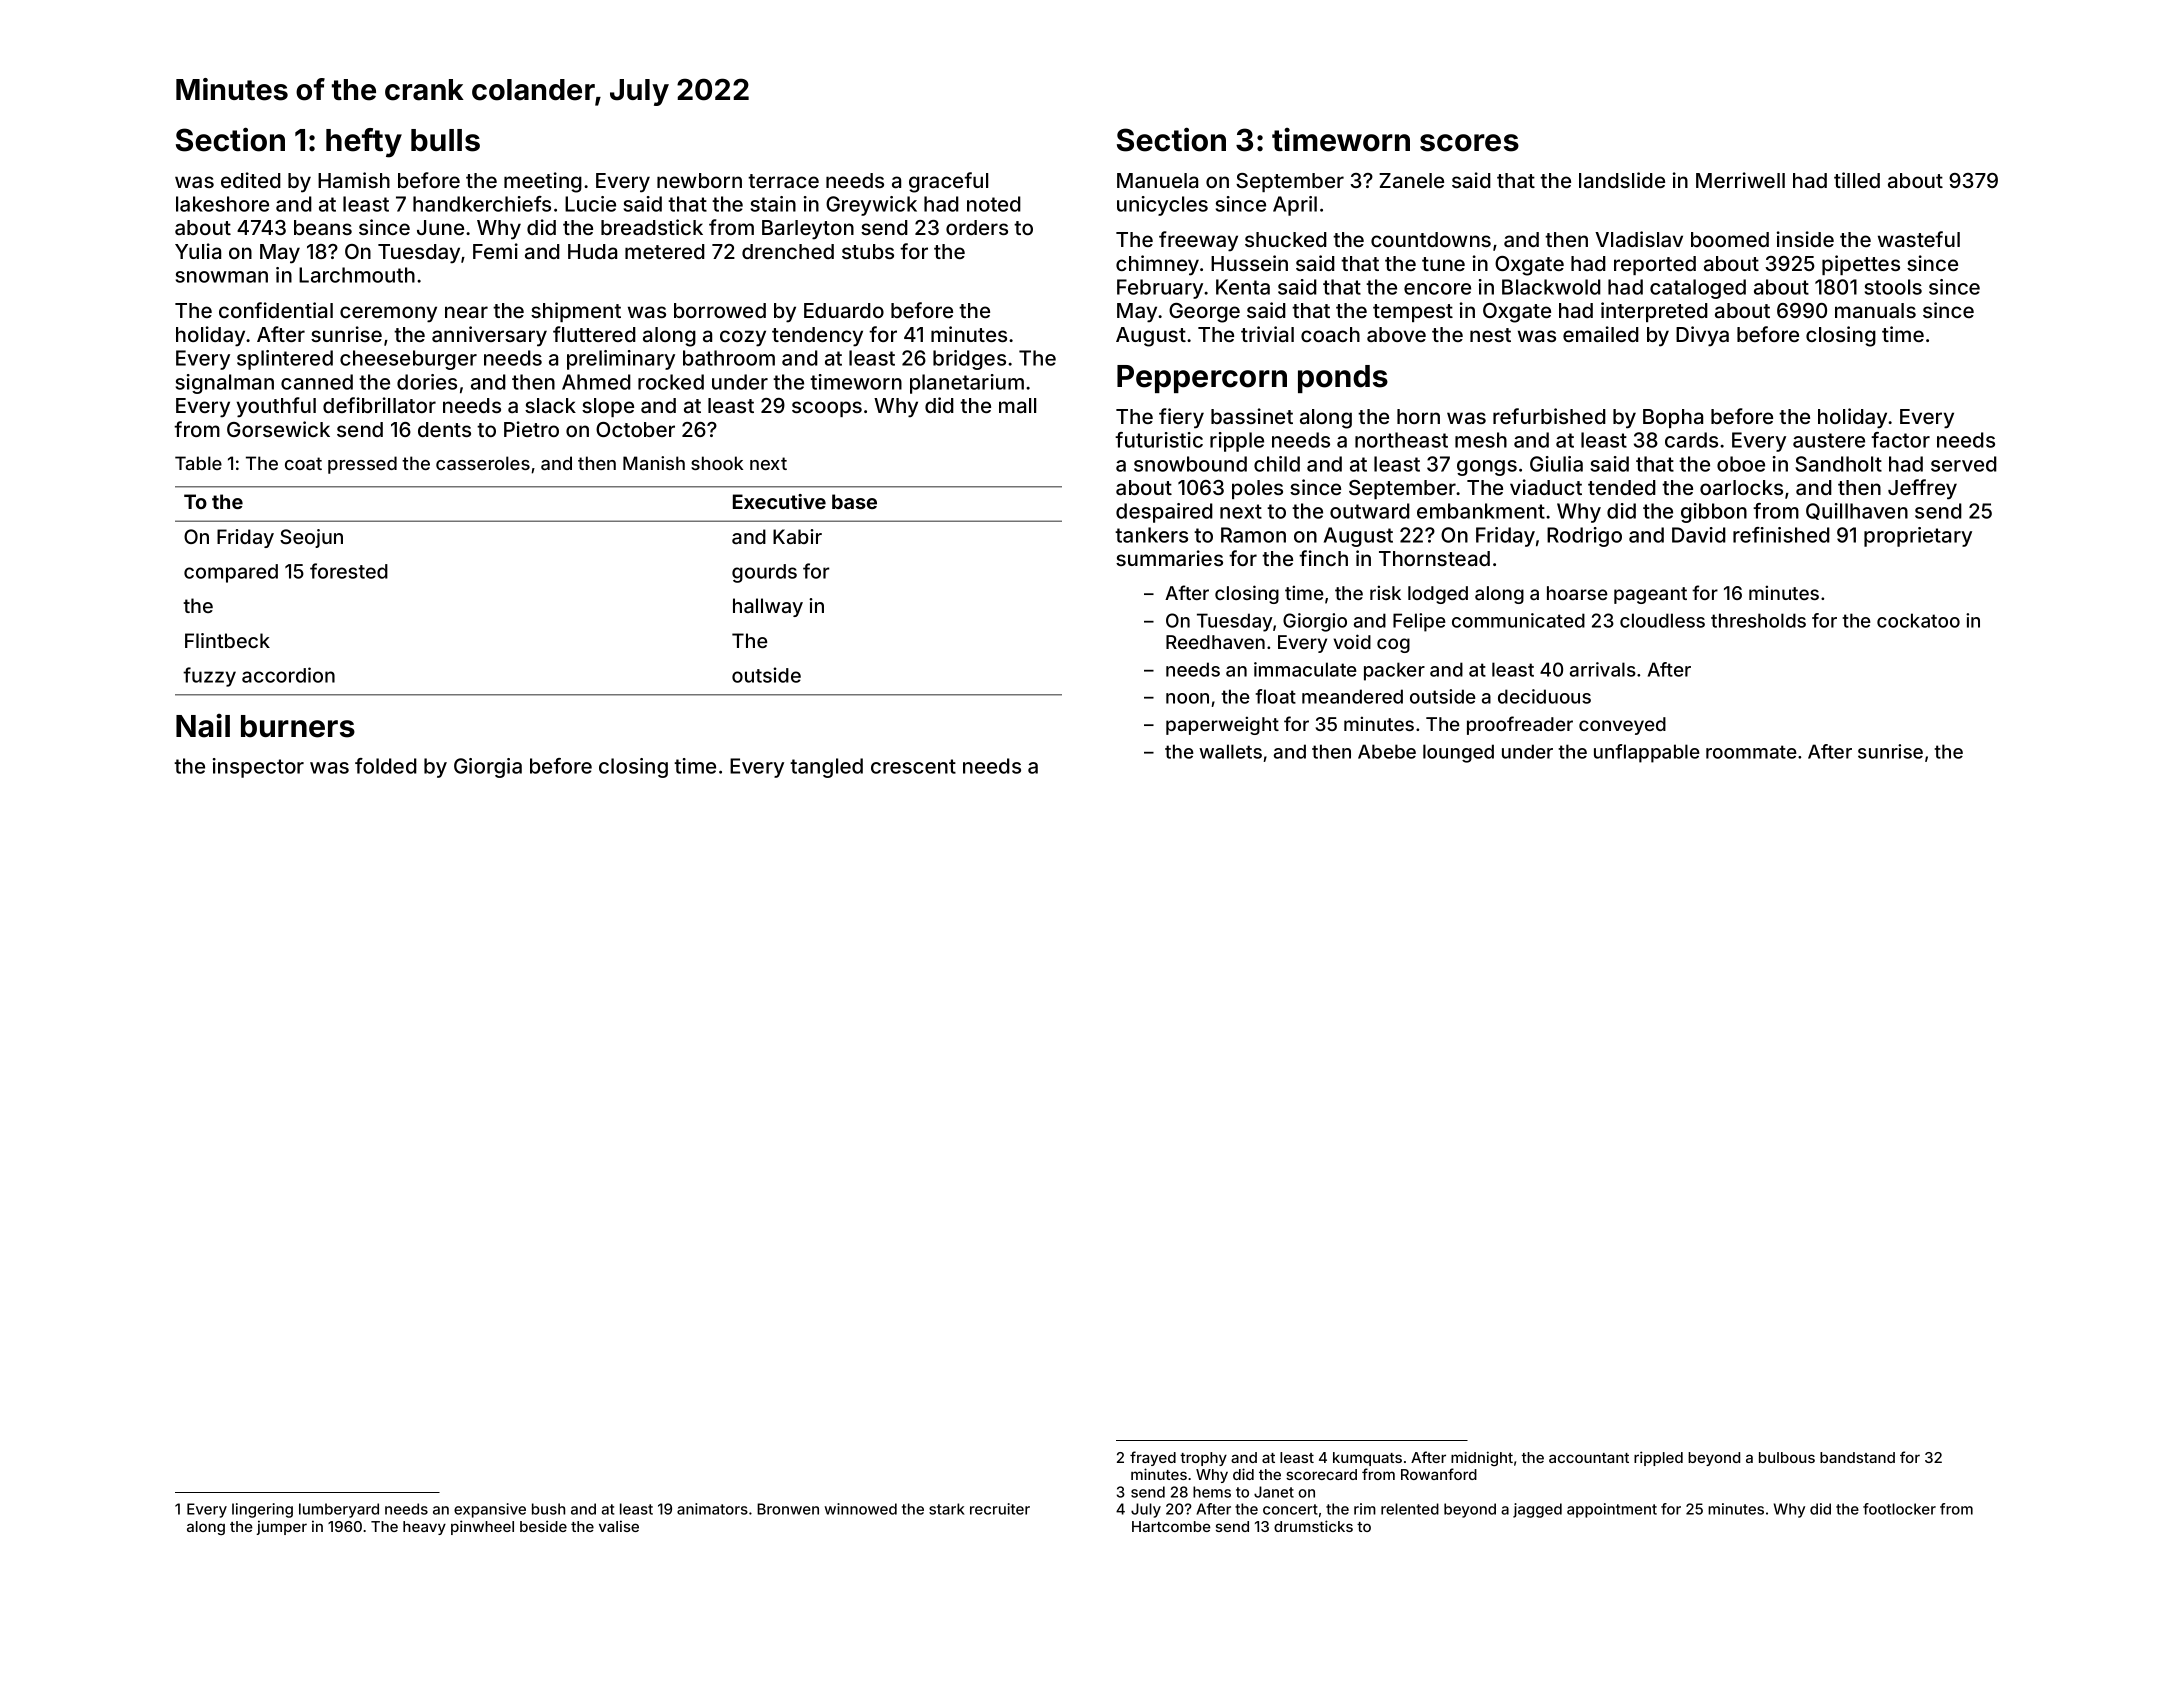 The height and width of the screenshot is (1683, 2178). I want to click on communicated, so click(1518, 620).
